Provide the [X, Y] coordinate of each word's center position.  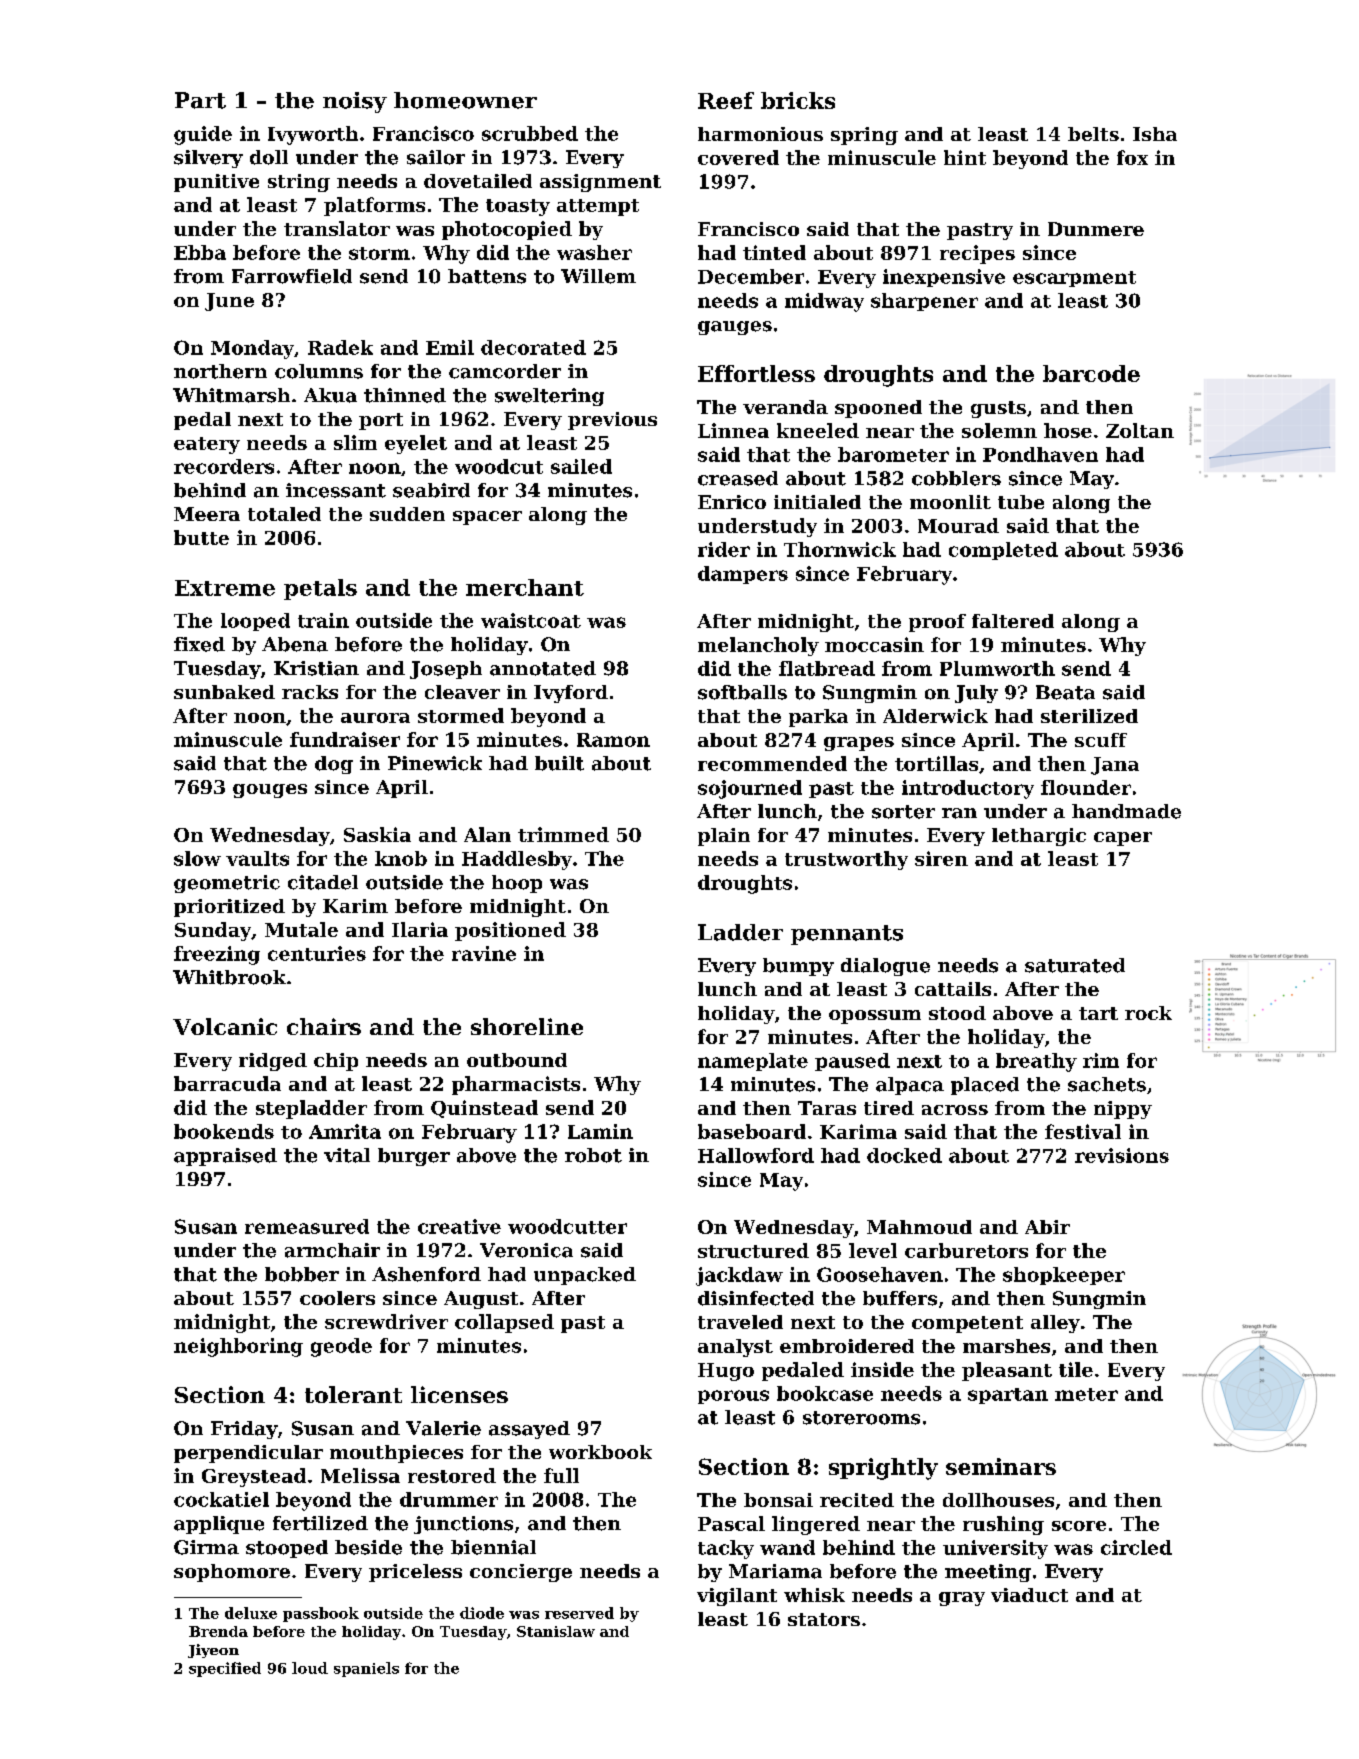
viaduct [1029, 1595]
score [1079, 1526]
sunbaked [224, 692]
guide [203, 135]
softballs [742, 692]
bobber [302, 1274]
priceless [415, 1573]
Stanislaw [556, 1631]
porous [733, 1397]
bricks [798, 100]
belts [1093, 134]
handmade [1126, 811]
